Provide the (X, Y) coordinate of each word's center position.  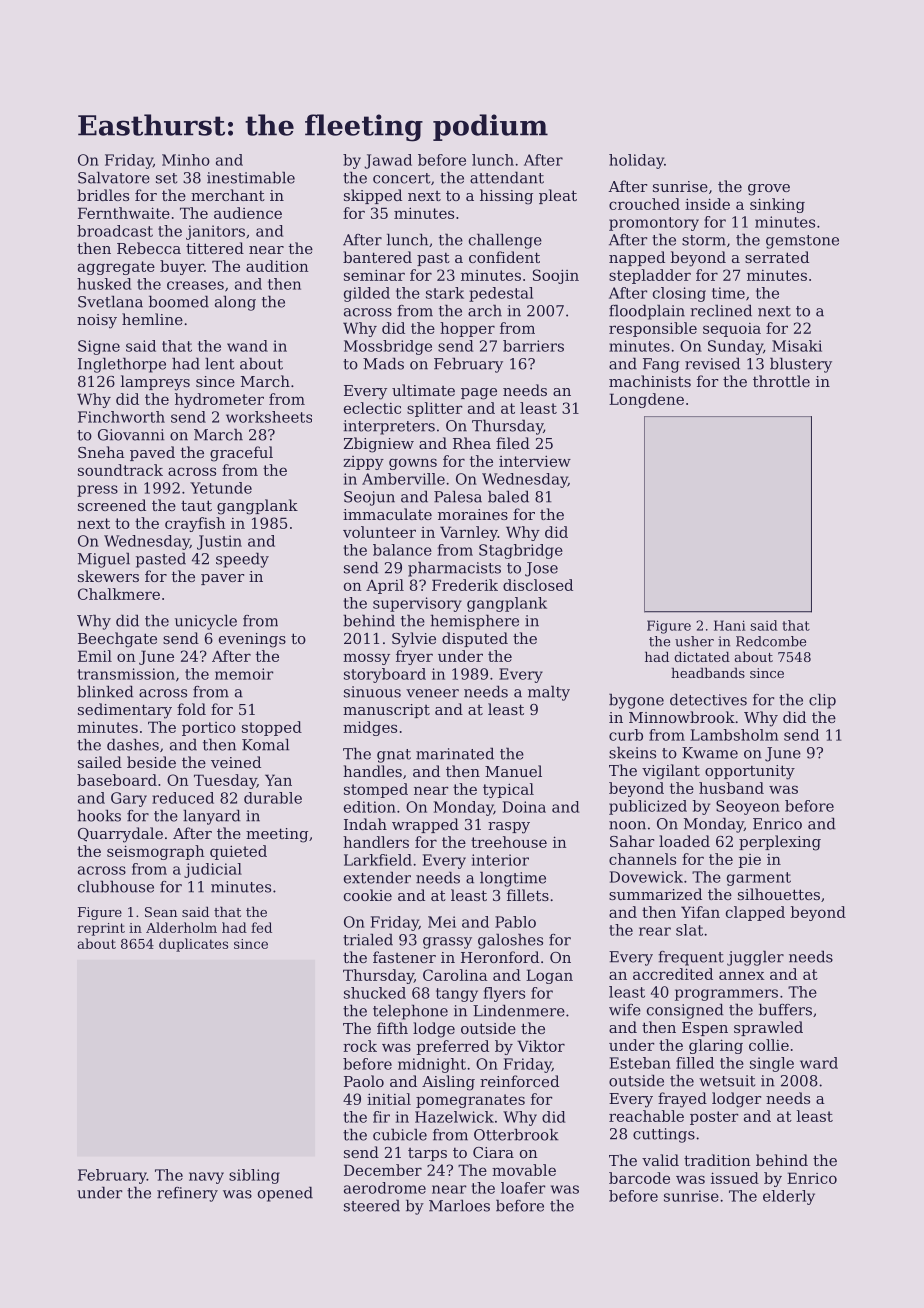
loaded (684, 841)
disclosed (538, 585)
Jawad (388, 161)
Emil (95, 656)
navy (206, 1178)
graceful (241, 454)
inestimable (251, 178)
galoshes (510, 941)
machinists (650, 381)
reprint (101, 929)
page (479, 394)
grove (769, 190)
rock (360, 1046)
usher (694, 641)
